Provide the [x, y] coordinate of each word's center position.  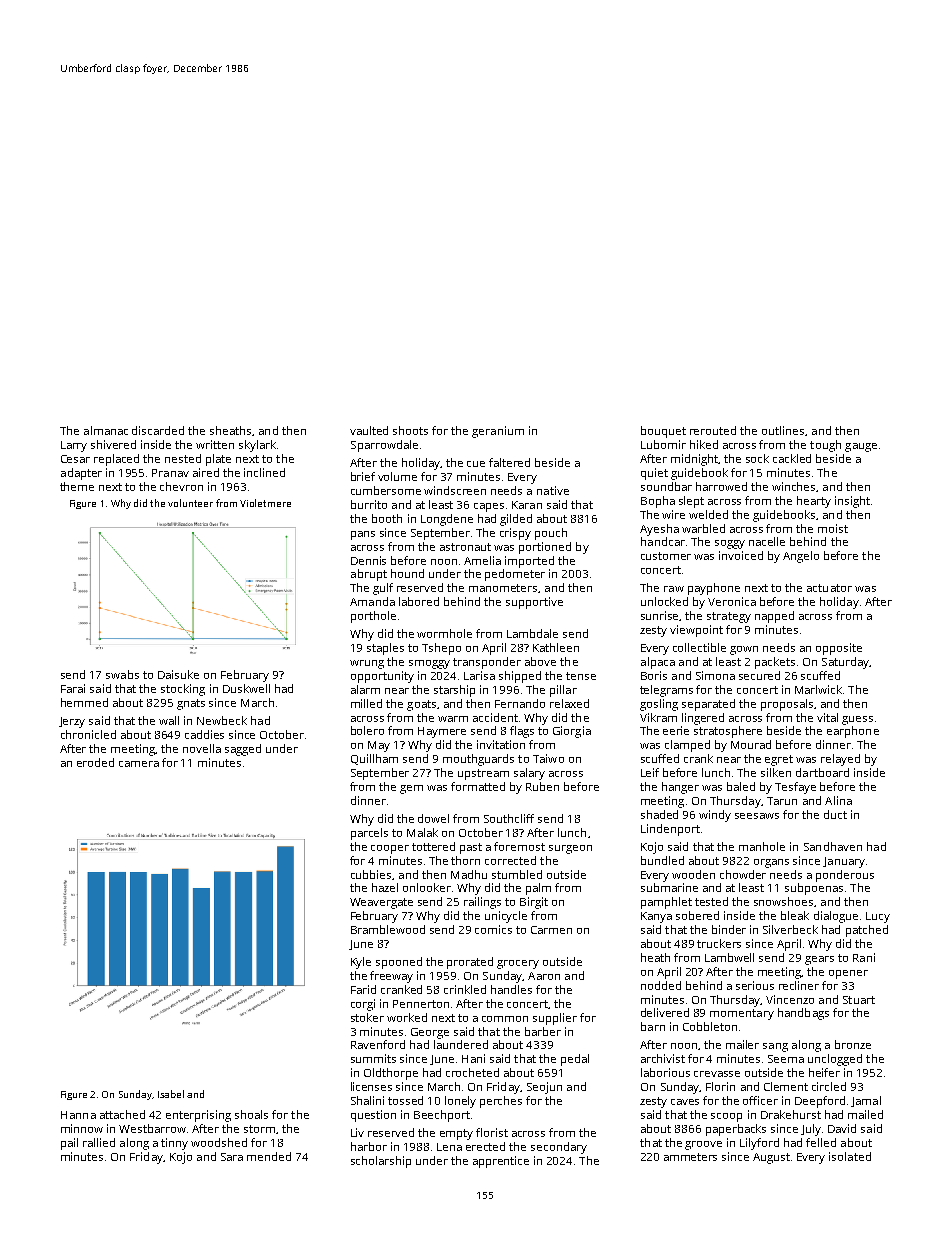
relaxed [569, 703]
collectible [699, 647]
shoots [410, 430]
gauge [861, 447]
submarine [669, 887]
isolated [850, 1156]
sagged [243, 750]
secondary [559, 1148]
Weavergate [381, 903]
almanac [106, 430]
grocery [518, 964]
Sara [232, 1157]
